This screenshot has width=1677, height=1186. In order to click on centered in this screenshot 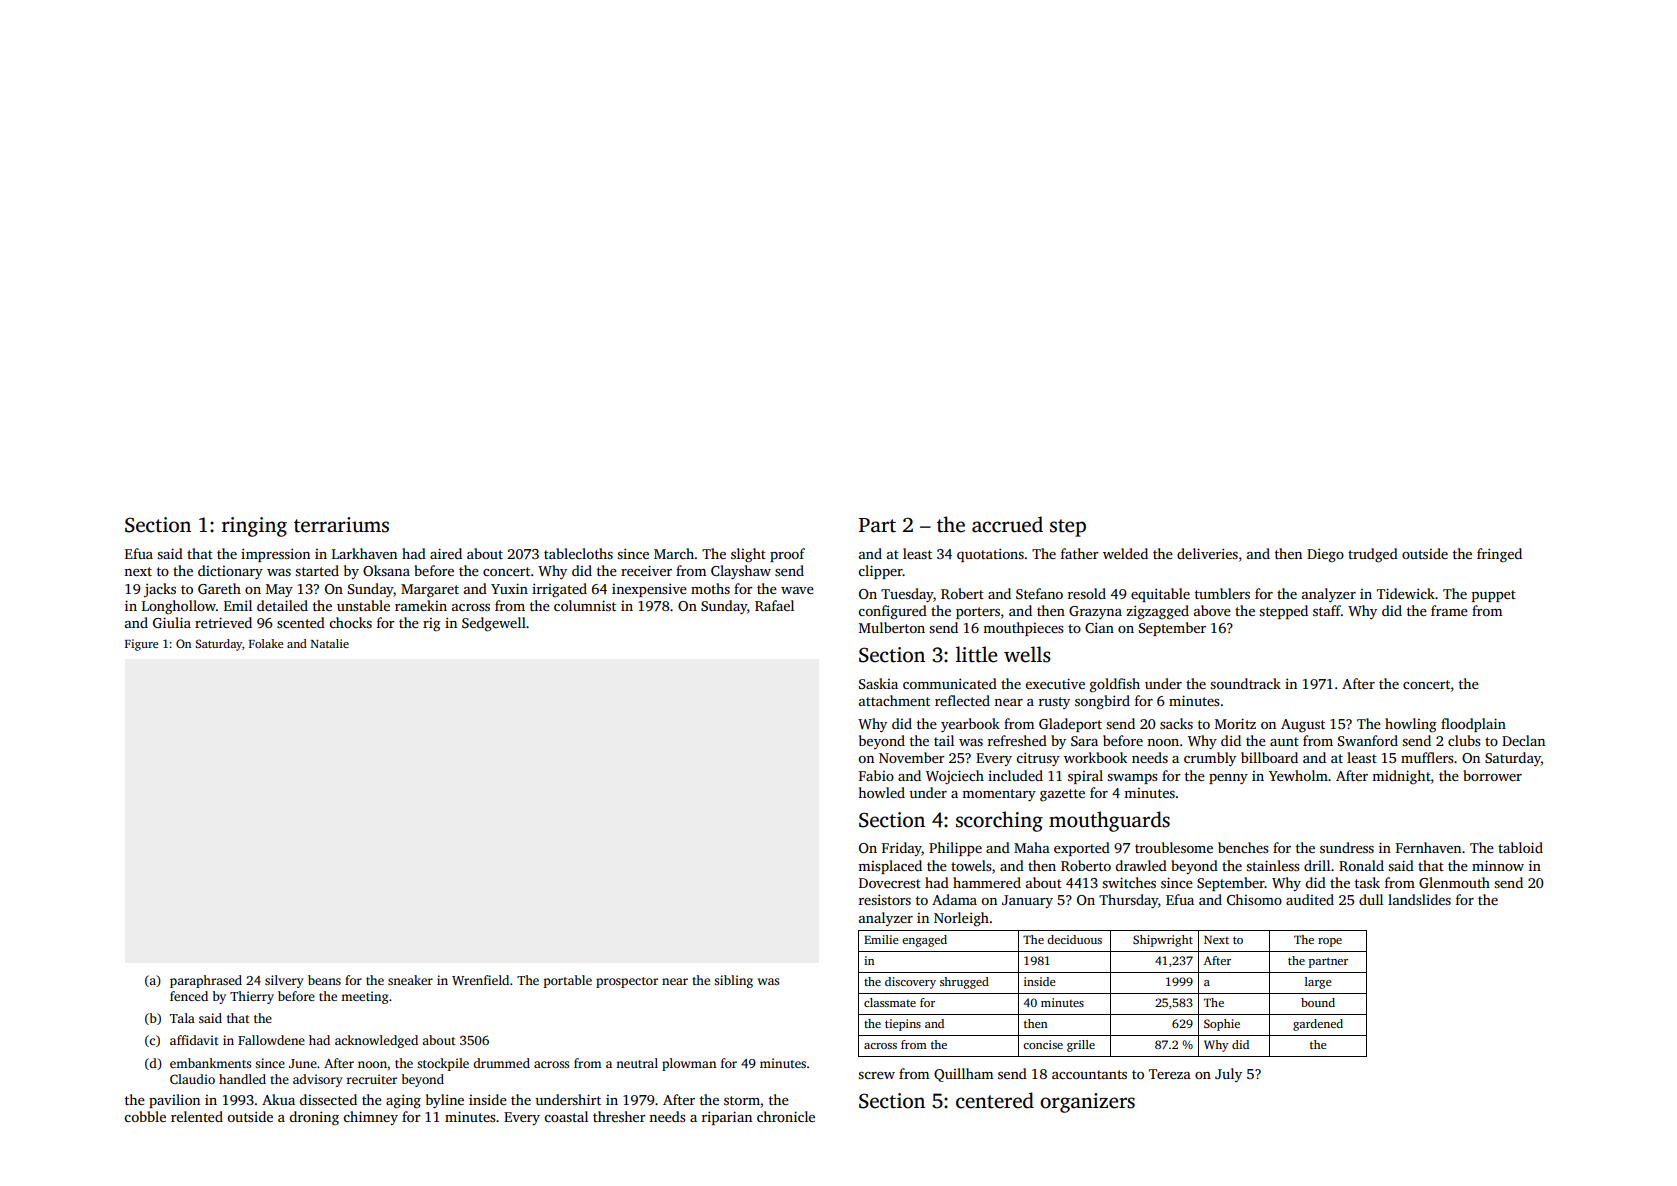, I will do `click(995, 1100)`.
